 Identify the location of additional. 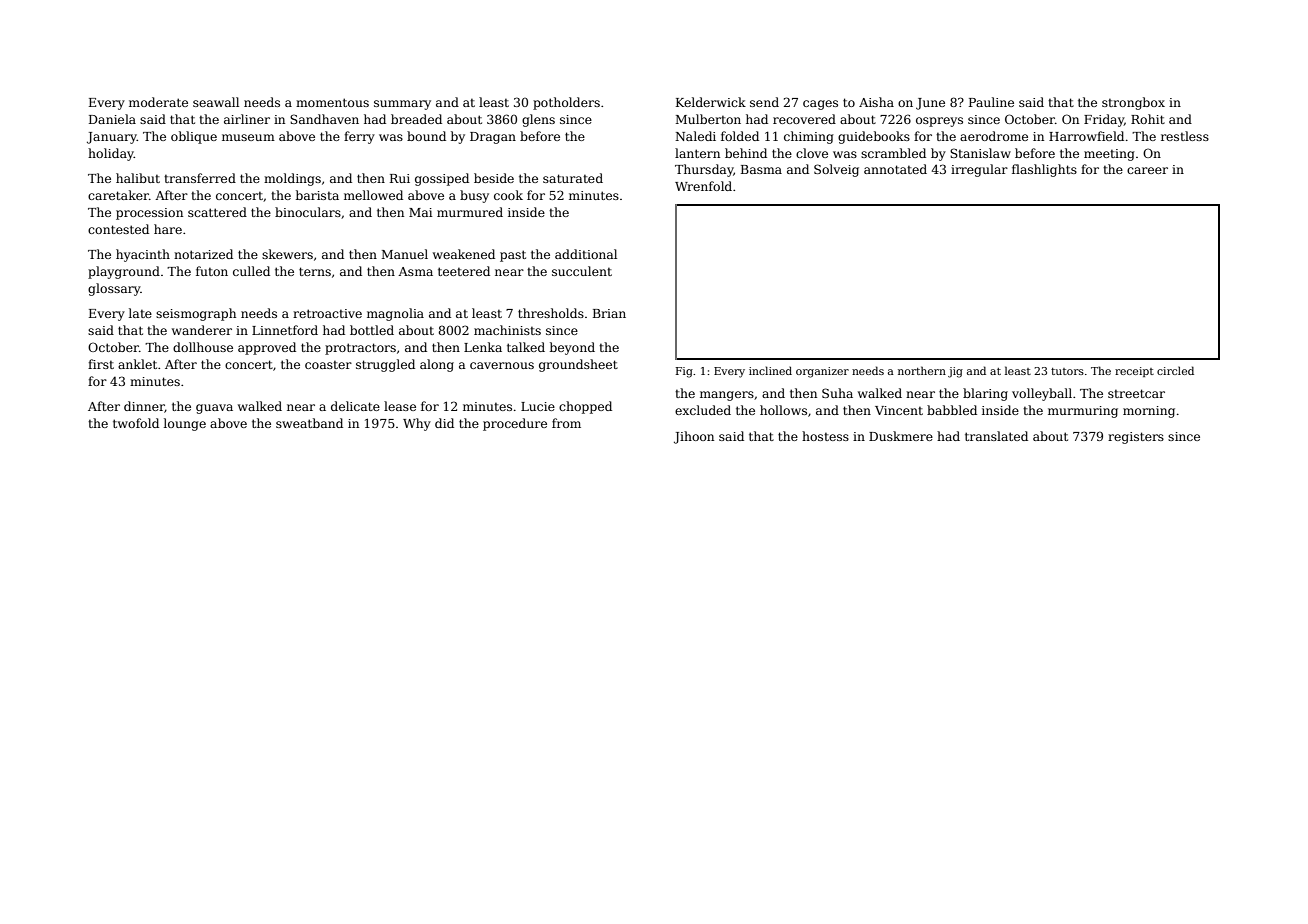
(586, 254).
